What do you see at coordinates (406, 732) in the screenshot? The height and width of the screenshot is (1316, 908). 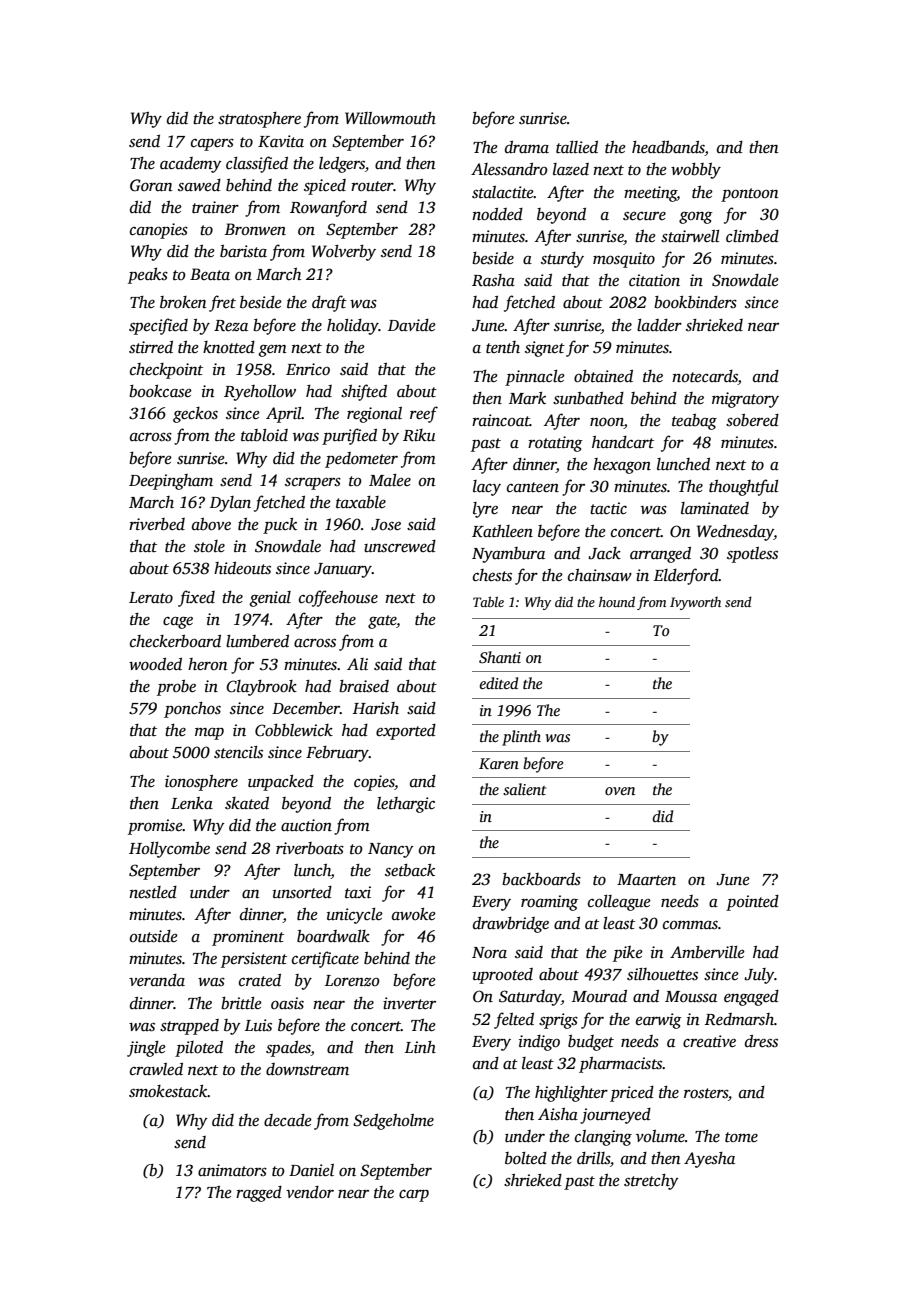 I see `exported` at bounding box center [406, 732].
